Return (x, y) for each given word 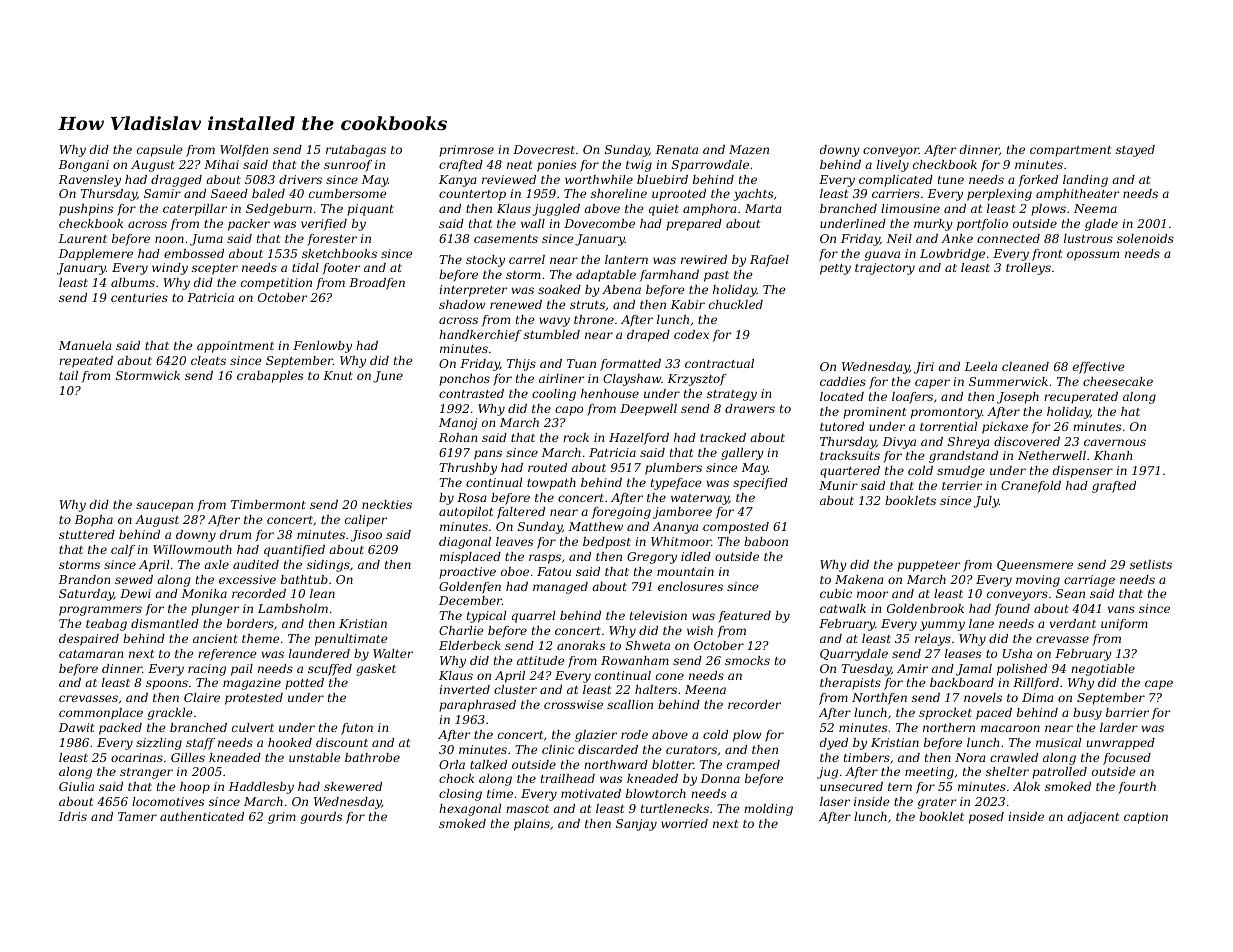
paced (994, 714)
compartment (1070, 151)
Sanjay (636, 825)
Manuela (85, 345)
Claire (202, 697)
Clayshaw (632, 380)
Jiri (924, 368)
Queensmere (1035, 565)
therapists (850, 684)
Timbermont (268, 504)
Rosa (471, 497)
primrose (466, 151)
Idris (73, 816)
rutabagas (356, 151)
